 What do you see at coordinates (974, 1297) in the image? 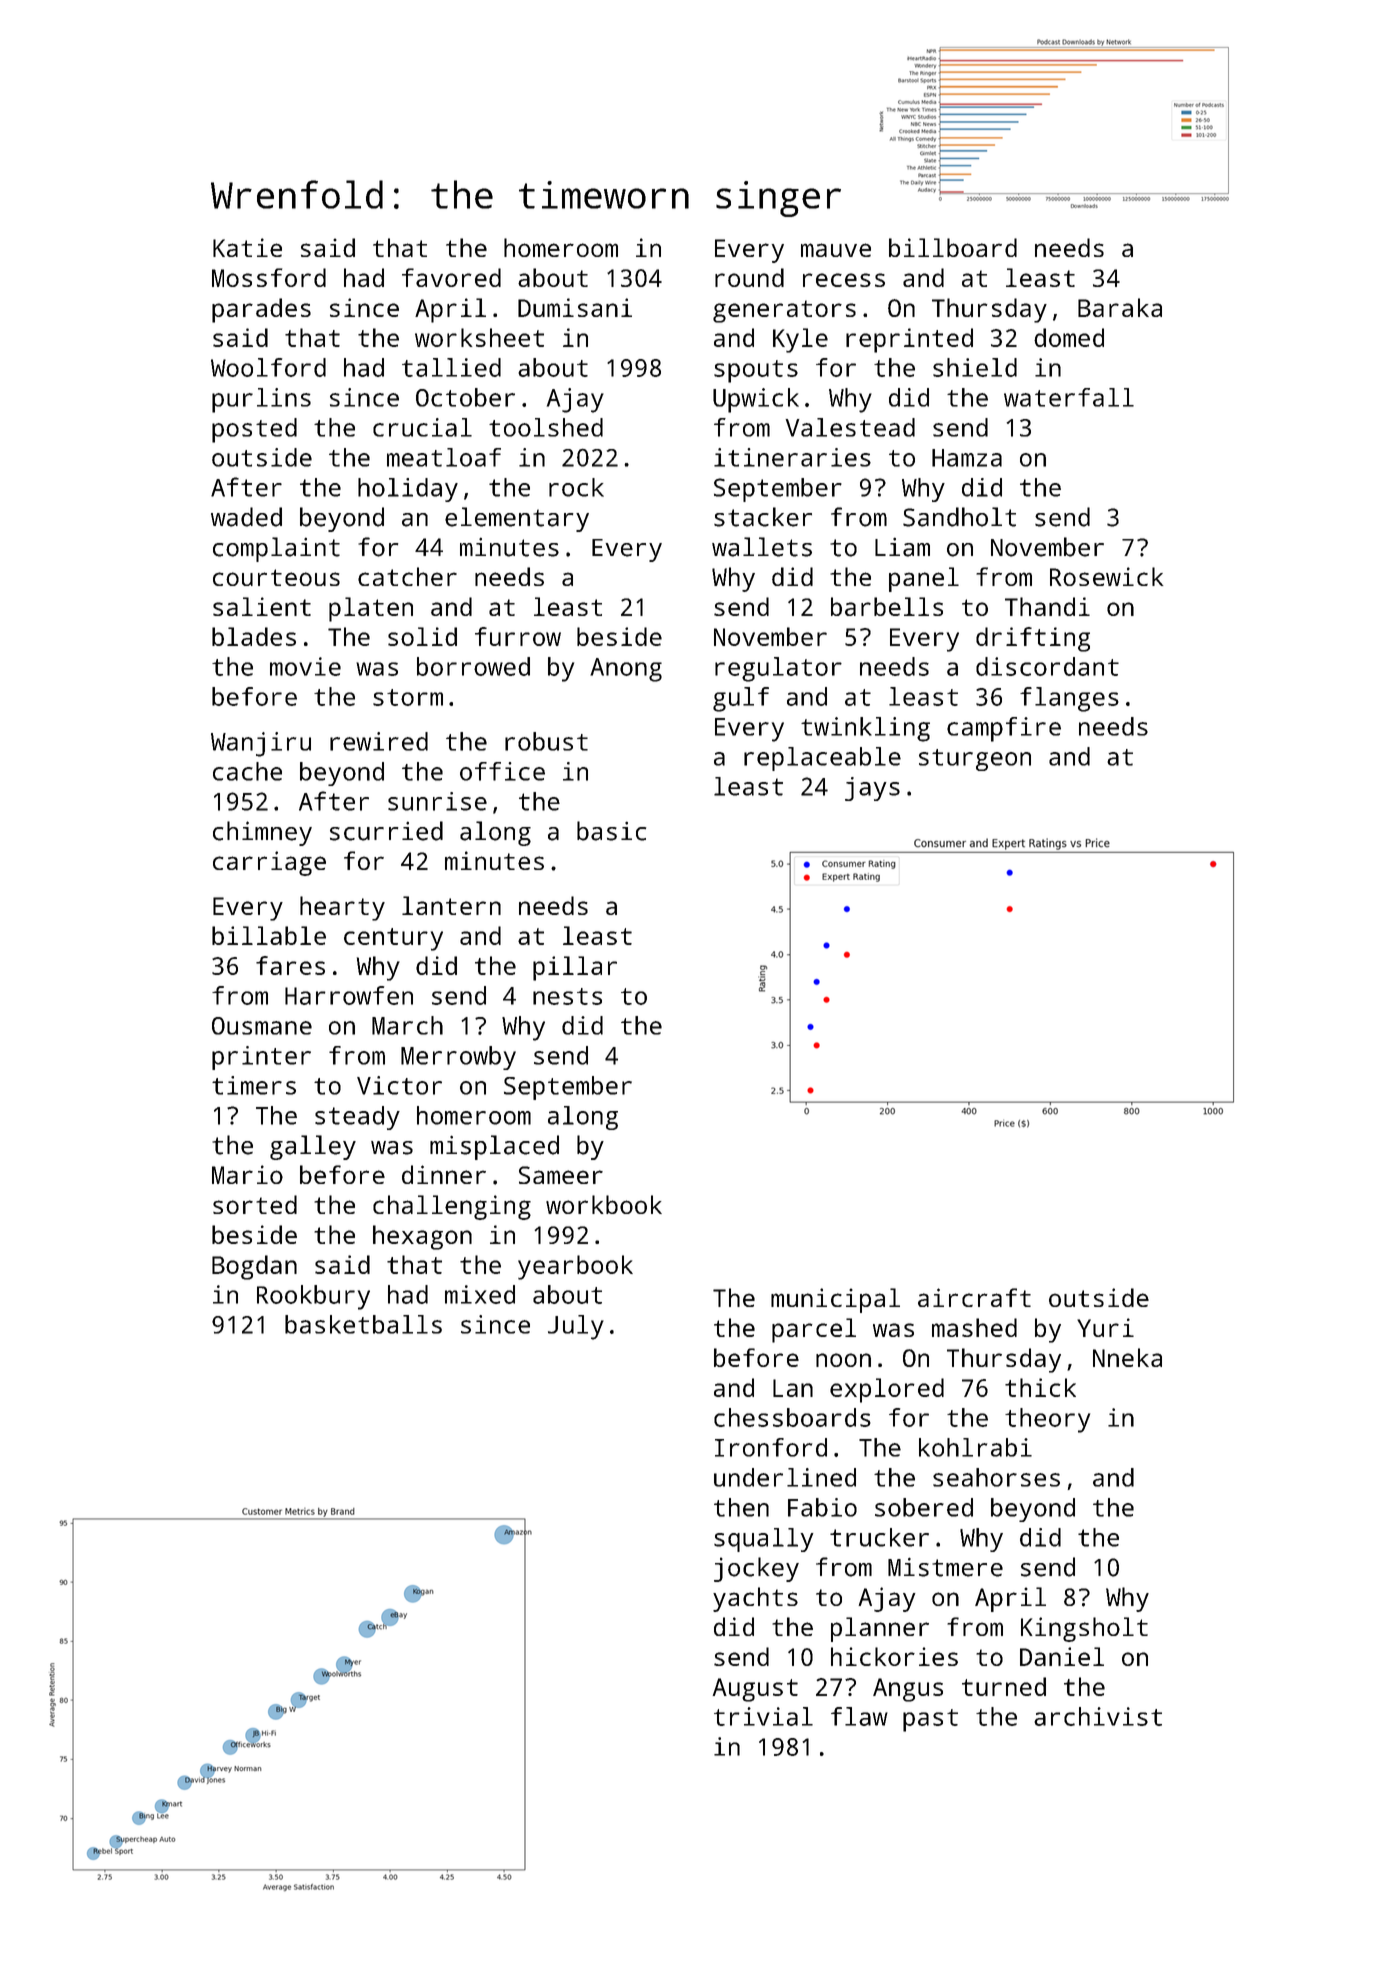
I see `aircraft` at bounding box center [974, 1297].
